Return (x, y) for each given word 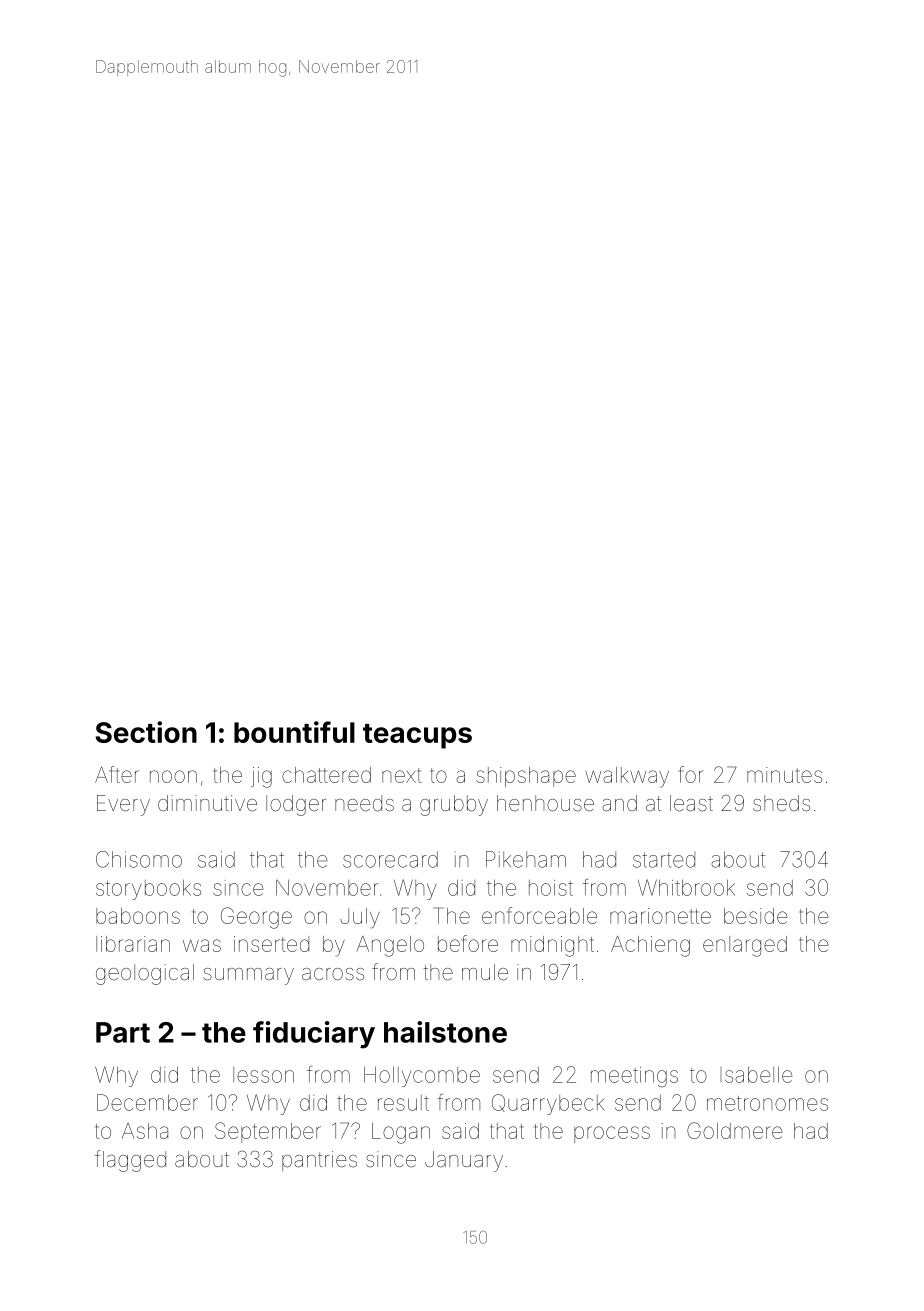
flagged (130, 1161)
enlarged (745, 946)
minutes (784, 775)
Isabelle (756, 1074)
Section (146, 732)
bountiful (294, 732)
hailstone (445, 1032)
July (360, 918)
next (402, 775)
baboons (138, 916)
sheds (781, 803)
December (147, 1102)
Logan (401, 1133)
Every (123, 805)
